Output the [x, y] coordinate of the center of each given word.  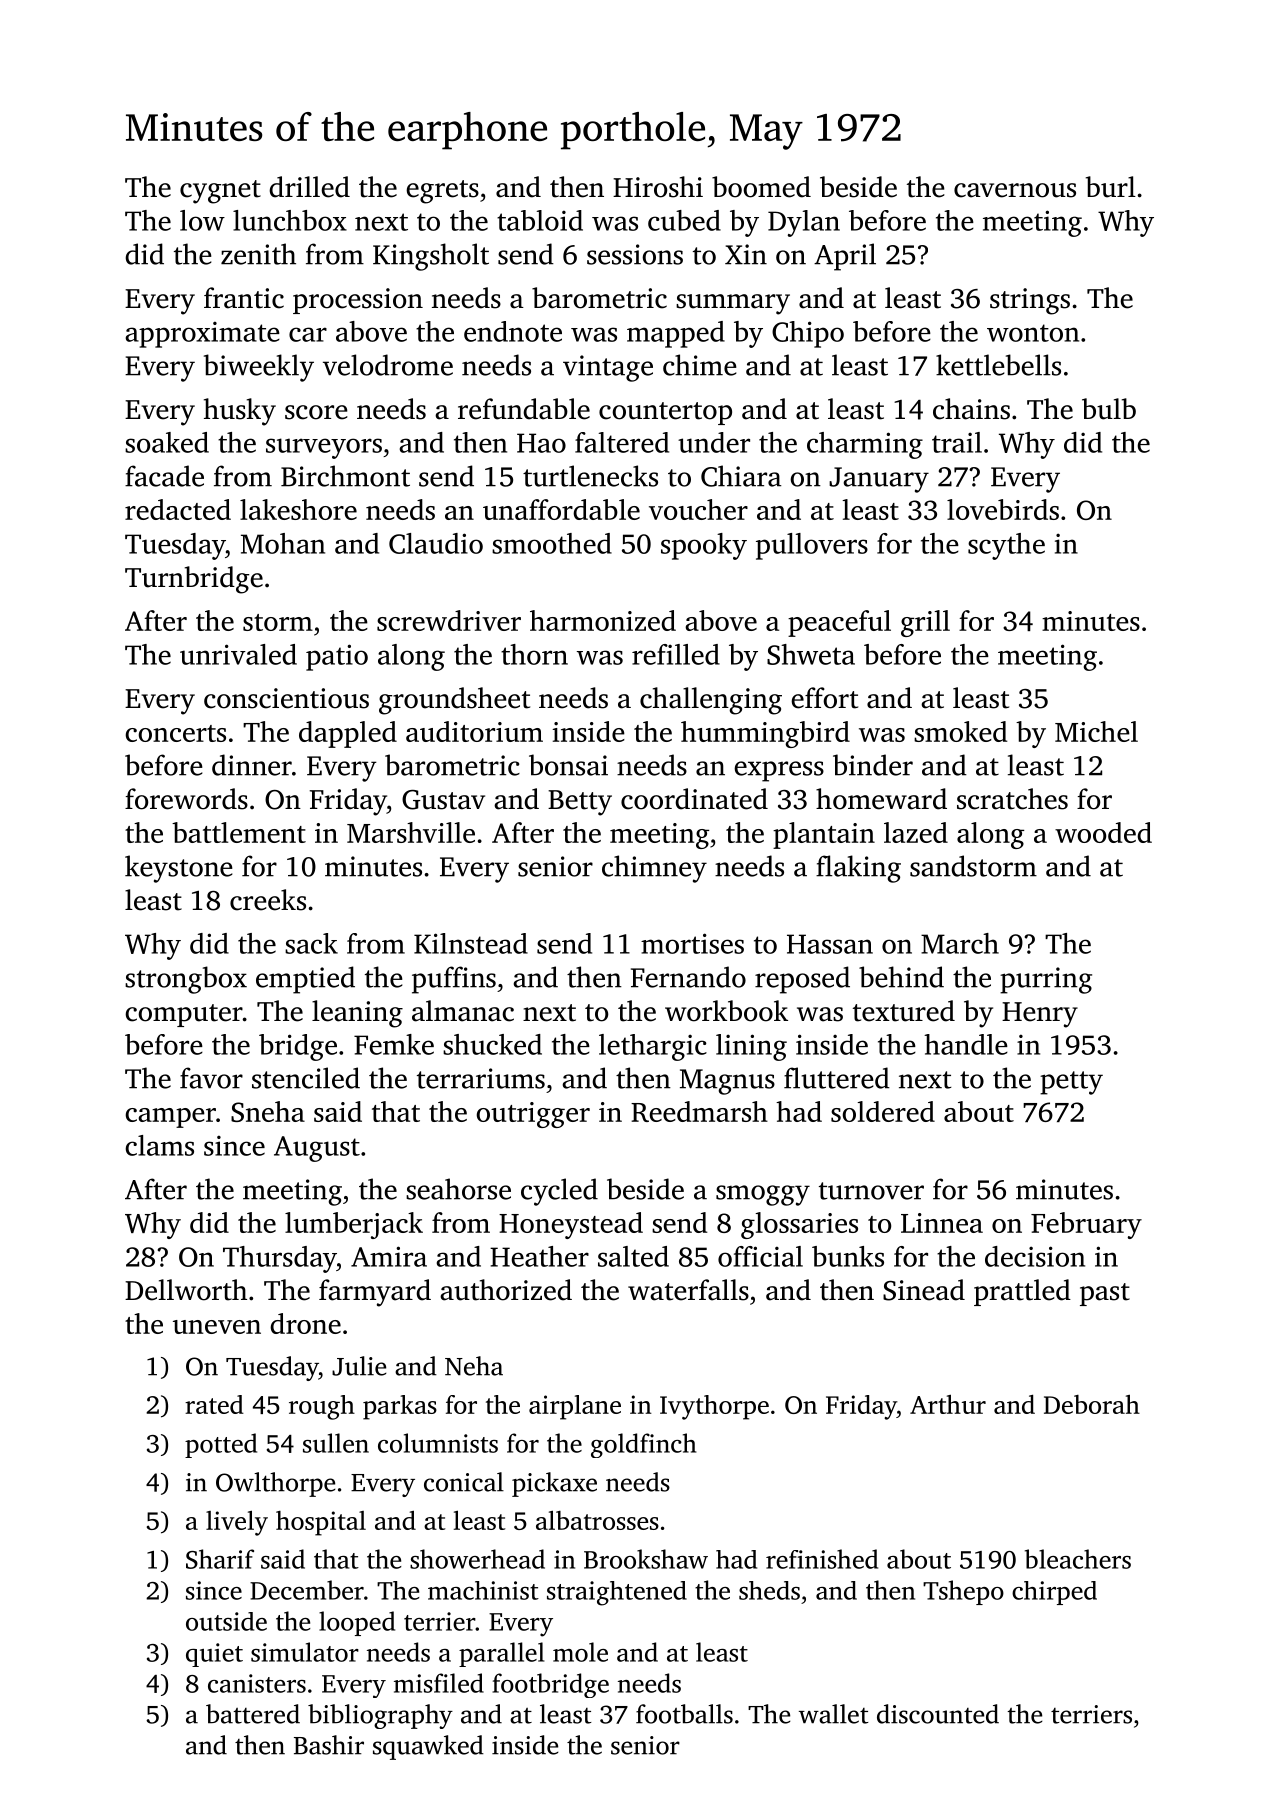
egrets [442, 192]
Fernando [688, 977]
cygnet [220, 192]
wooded [1103, 832]
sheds [769, 1590]
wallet [834, 1714]
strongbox [186, 980]
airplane [575, 1407]
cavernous [1015, 190]
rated [214, 1404]
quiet [214, 1655]
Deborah [1092, 1404]
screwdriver [449, 620]
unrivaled [238, 654]
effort [824, 698]
